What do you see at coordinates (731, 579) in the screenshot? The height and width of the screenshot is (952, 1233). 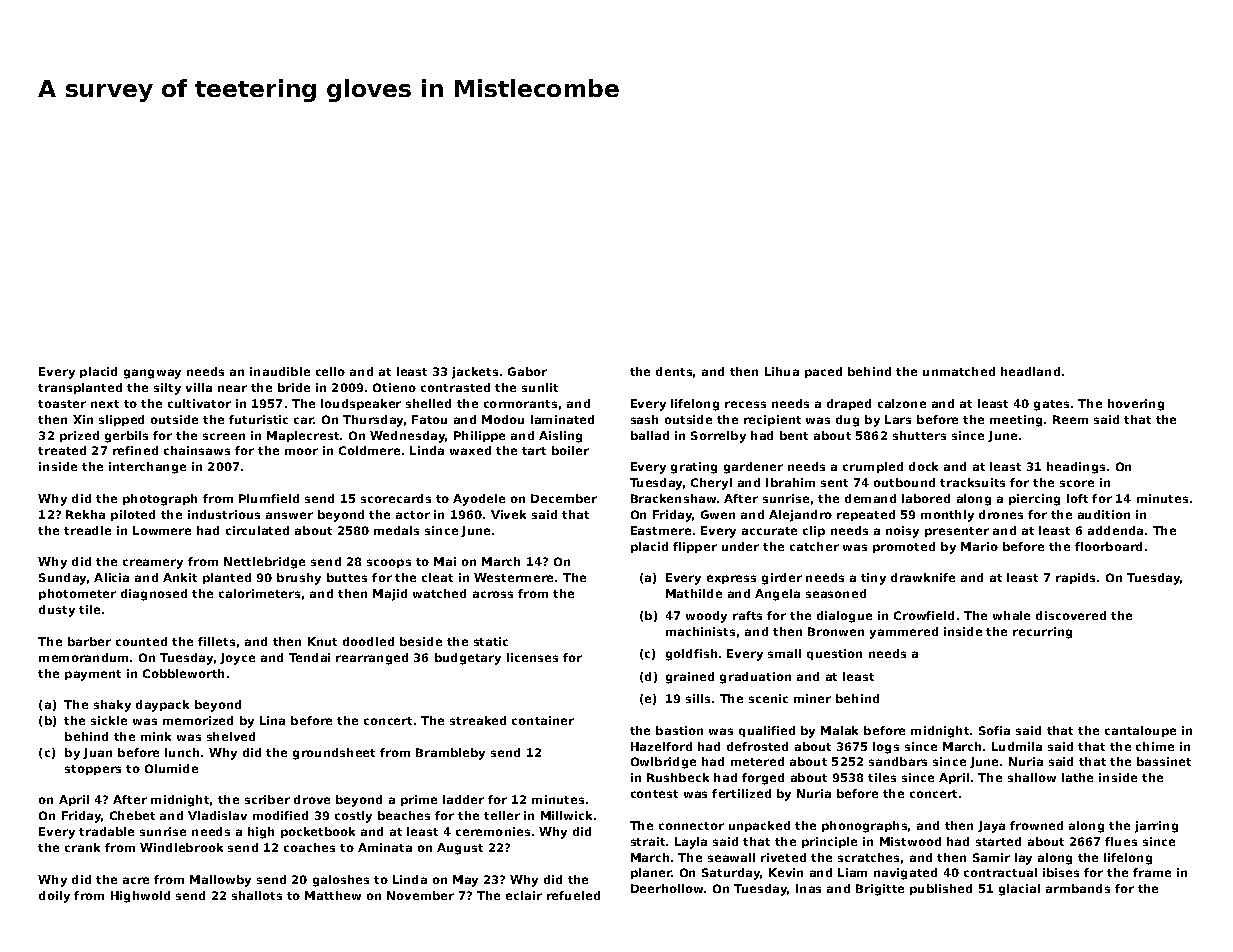 I see `express` at bounding box center [731, 579].
